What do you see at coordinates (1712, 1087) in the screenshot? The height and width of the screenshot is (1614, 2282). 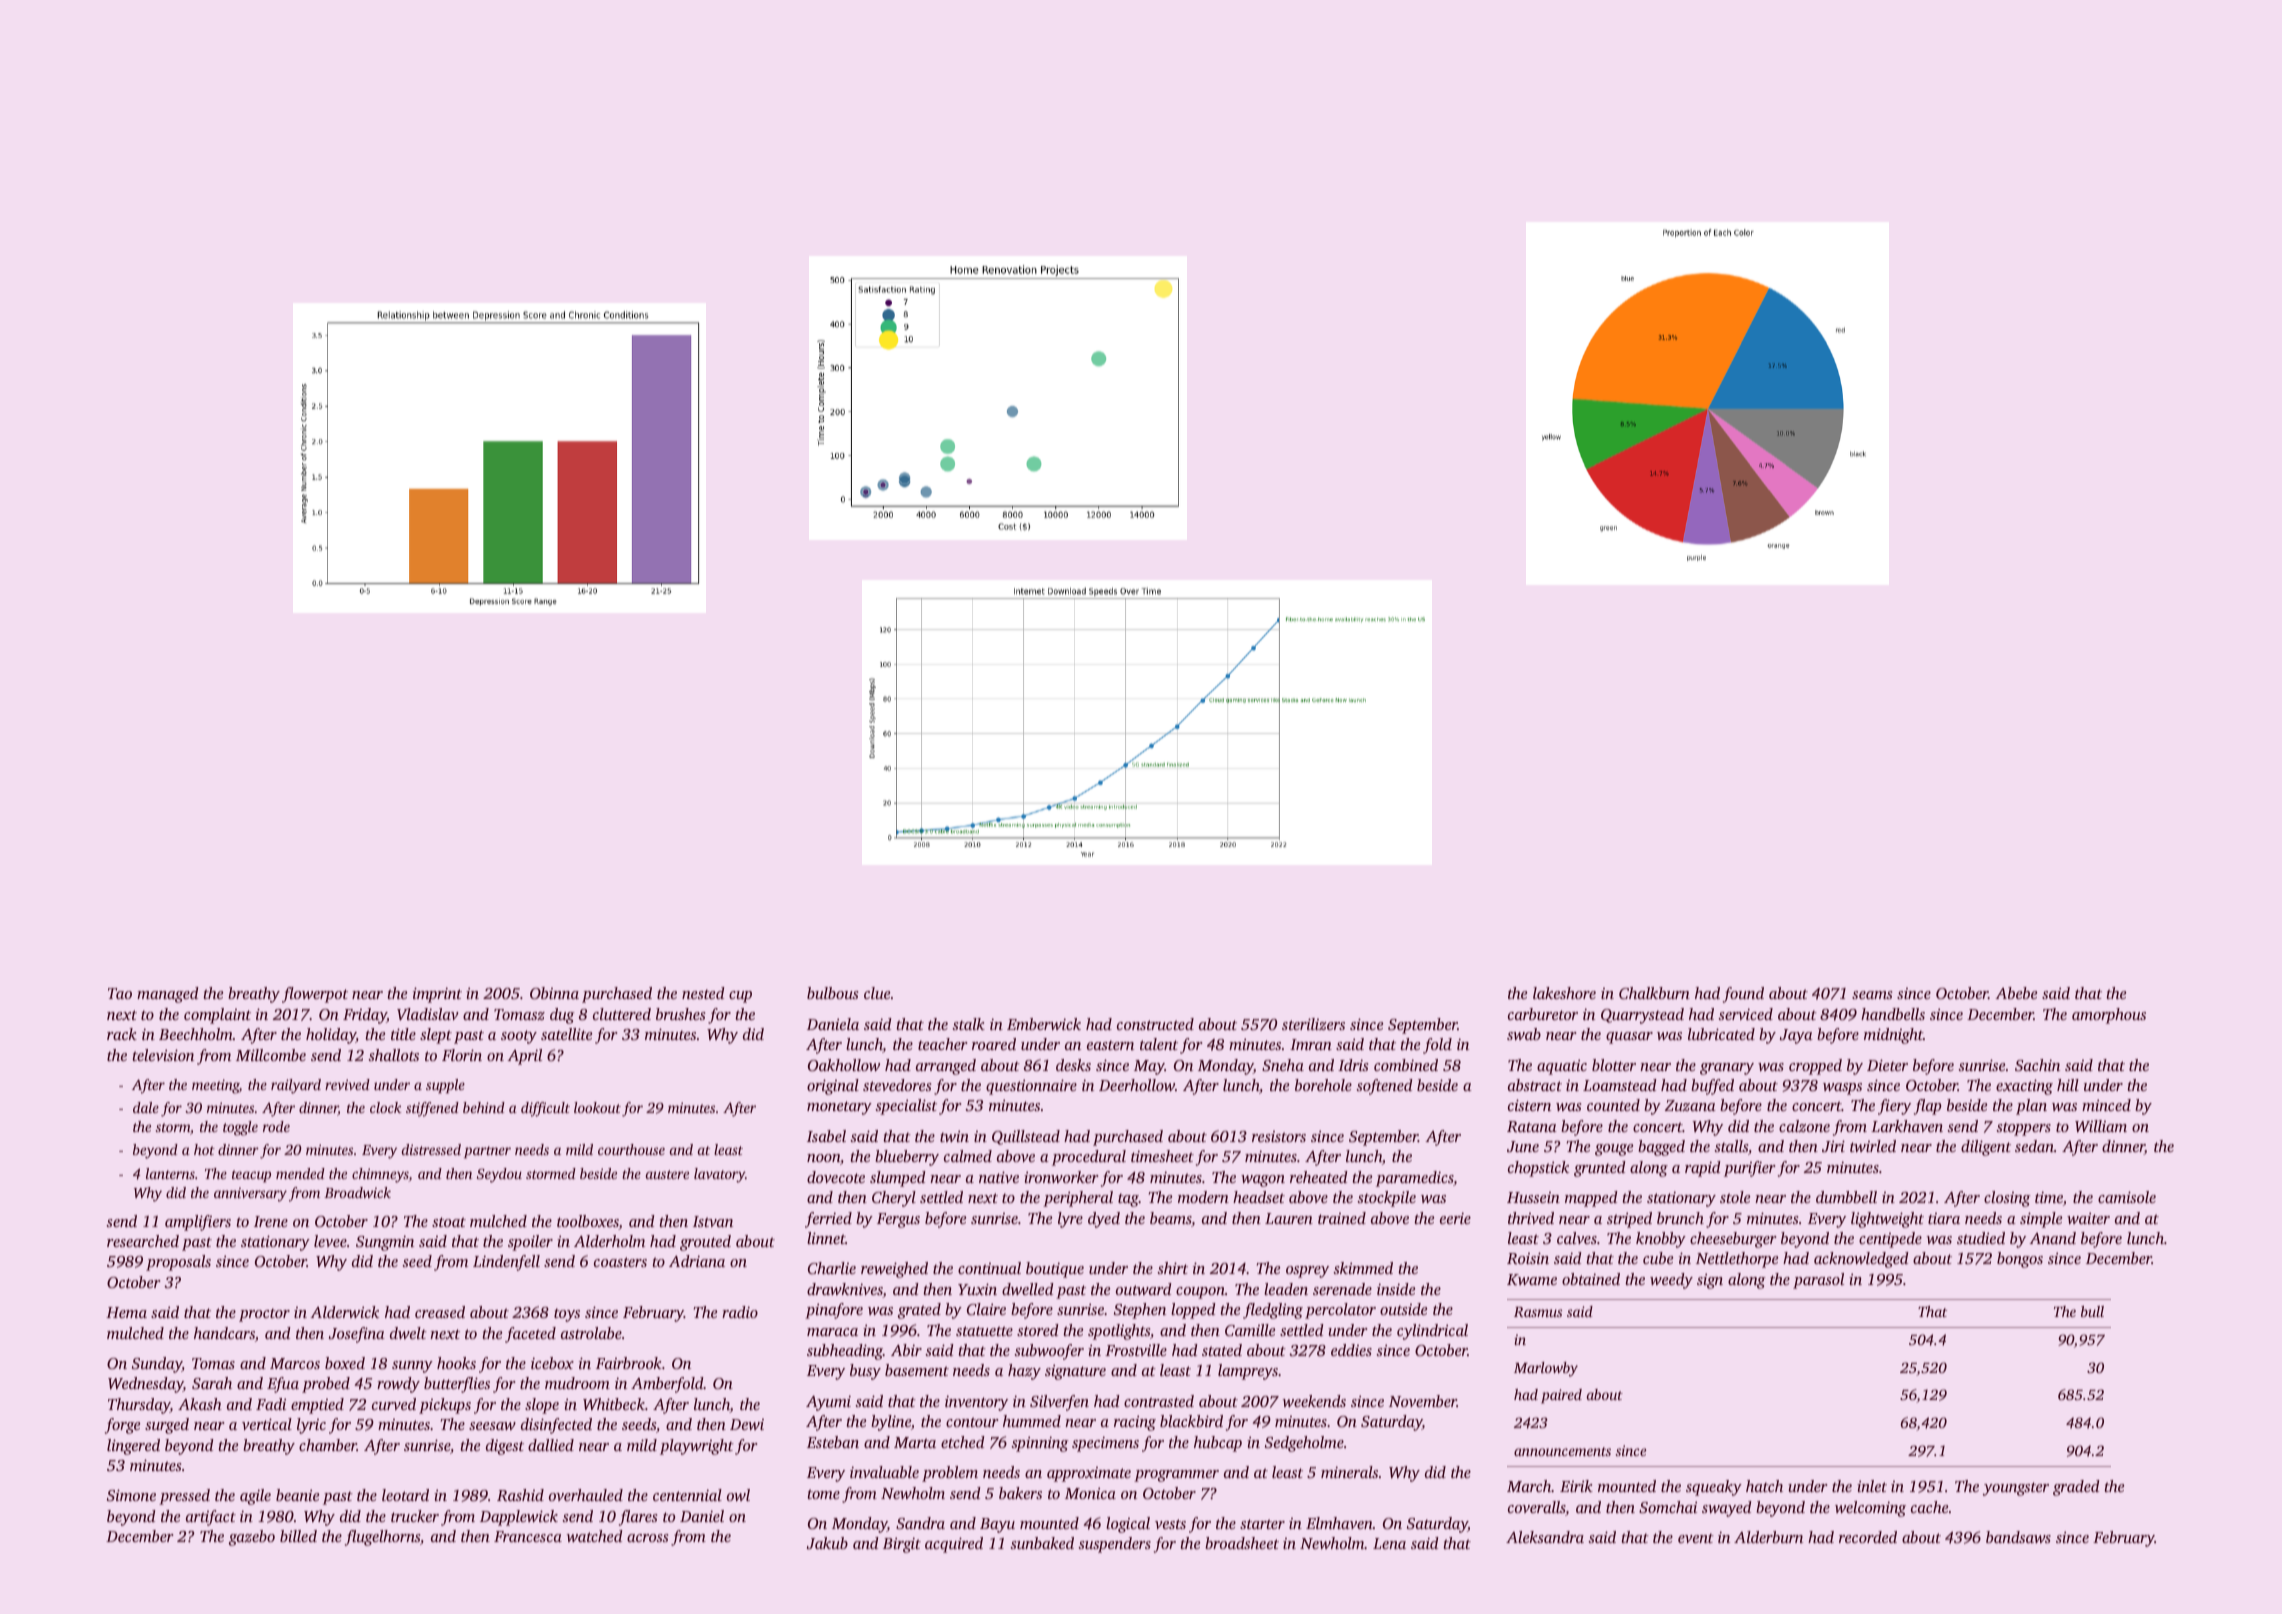 I see `buffed` at bounding box center [1712, 1087].
